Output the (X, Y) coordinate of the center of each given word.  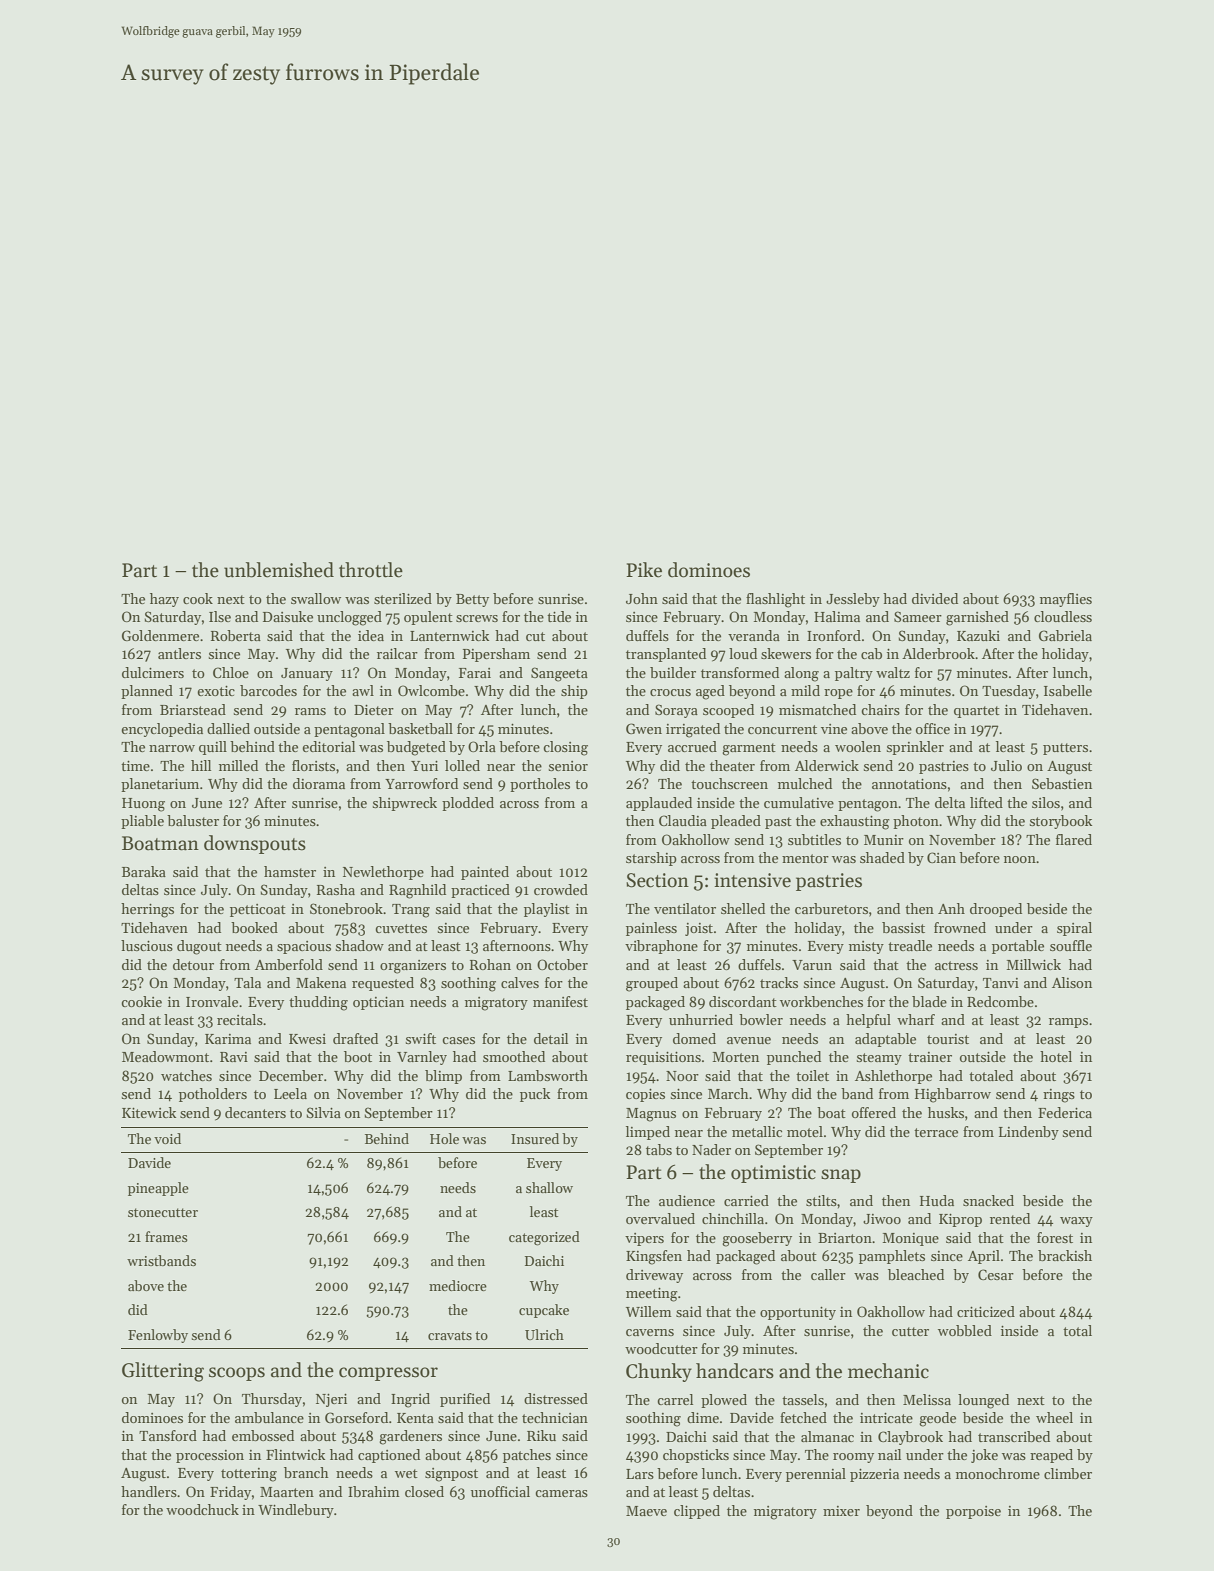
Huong (143, 805)
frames (166, 1236)
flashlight (775, 600)
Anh (951, 908)
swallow (316, 598)
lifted (986, 802)
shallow (549, 1187)
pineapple (158, 1189)
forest (1055, 1237)
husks (946, 1112)
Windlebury (296, 1511)
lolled (462, 765)
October (562, 964)
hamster (290, 871)
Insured (535, 1138)
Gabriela (1065, 635)
